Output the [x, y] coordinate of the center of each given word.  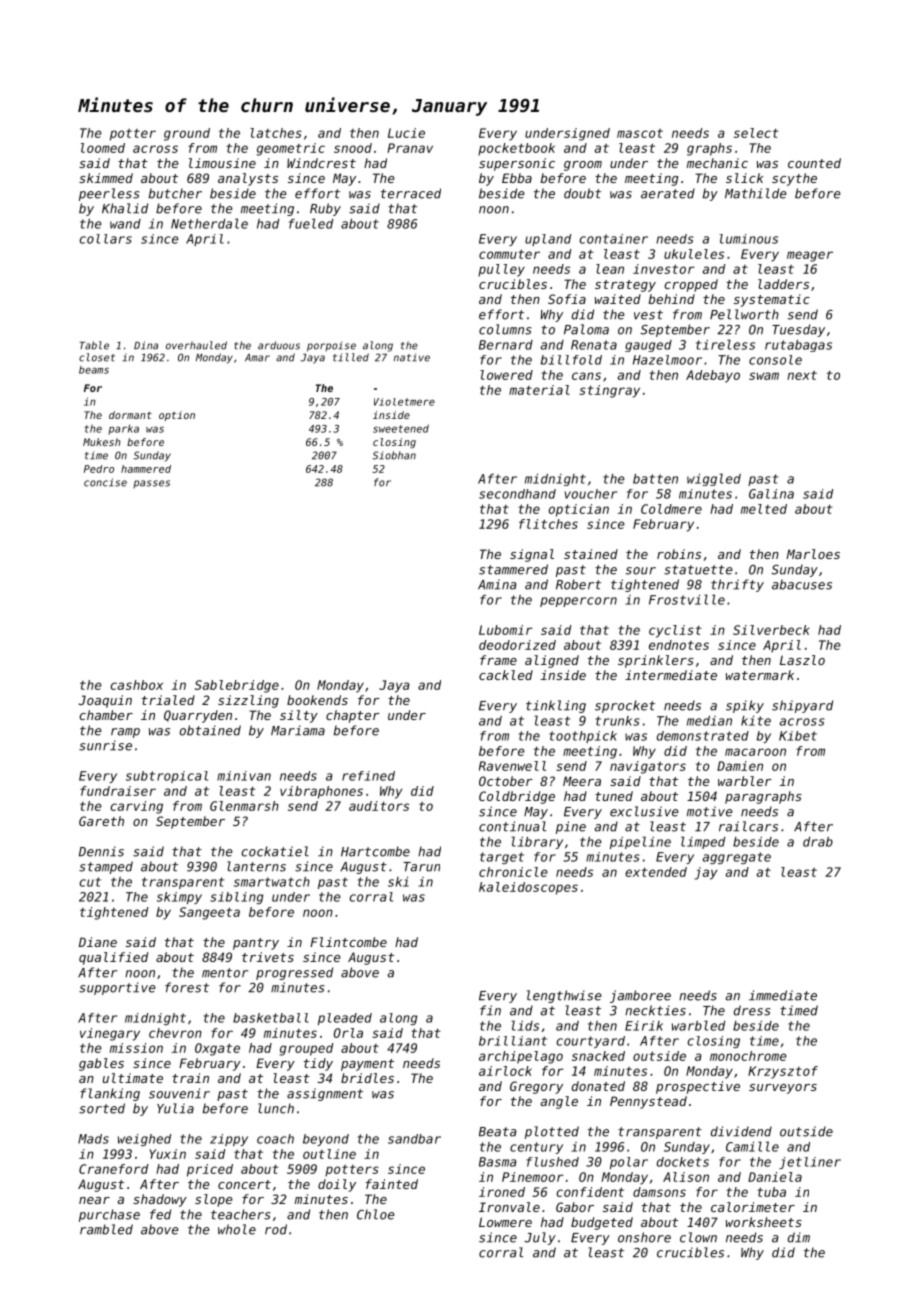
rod [276, 1229]
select [756, 133]
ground [187, 134]
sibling [236, 898]
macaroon [755, 752]
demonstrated [703, 736]
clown [698, 1237]
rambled [106, 1229]
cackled [506, 675]
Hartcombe [375, 851]
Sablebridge [237, 686]
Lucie [406, 133]
